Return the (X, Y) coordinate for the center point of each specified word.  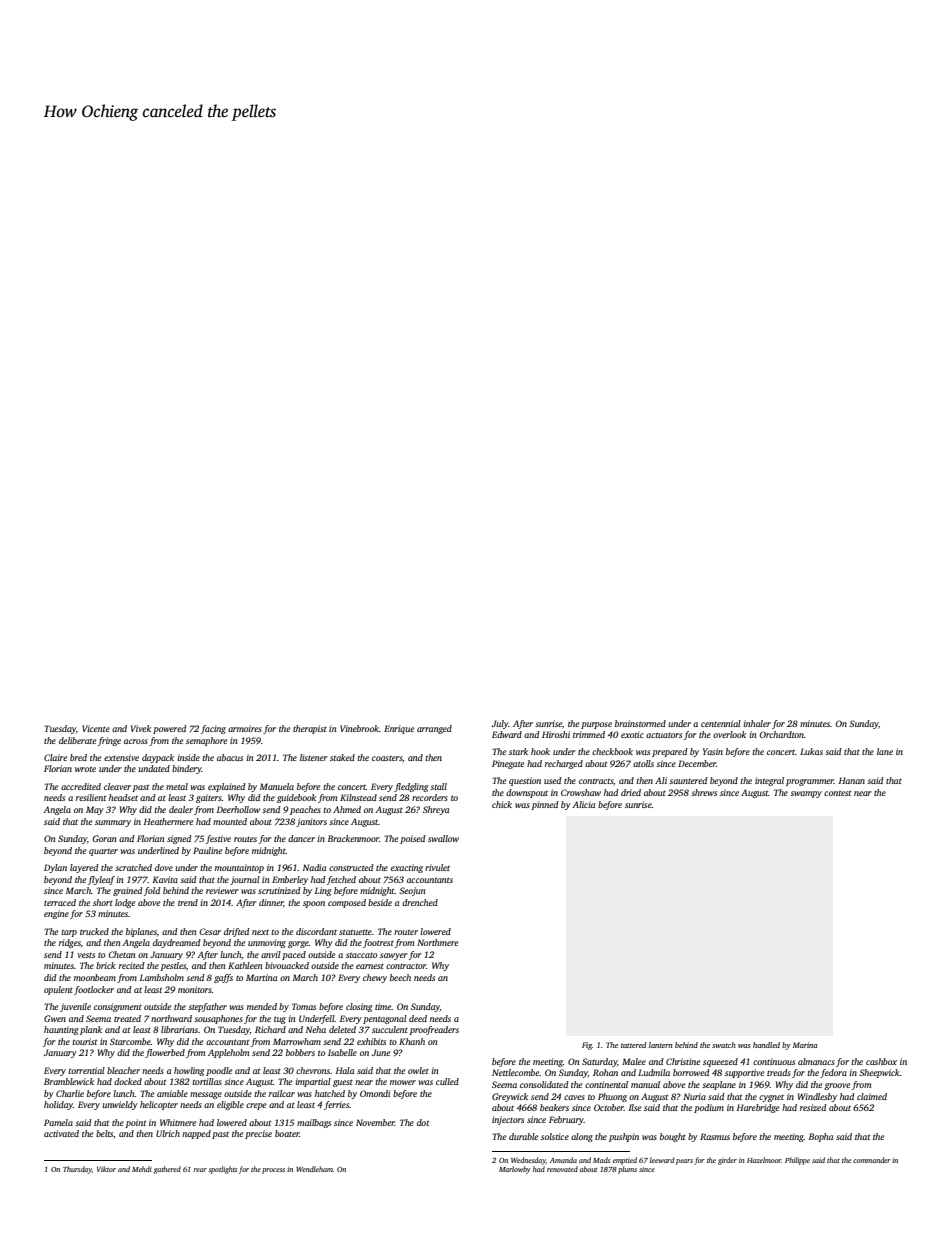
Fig (587, 1046)
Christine (683, 1061)
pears (684, 1162)
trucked (94, 931)
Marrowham (297, 1041)
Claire (55, 757)
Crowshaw (581, 792)
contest (838, 793)
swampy (806, 794)
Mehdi (142, 1169)
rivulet (437, 867)
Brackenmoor (353, 838)
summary (113, 823)
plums (627, 1170)
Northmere (437, 942)
